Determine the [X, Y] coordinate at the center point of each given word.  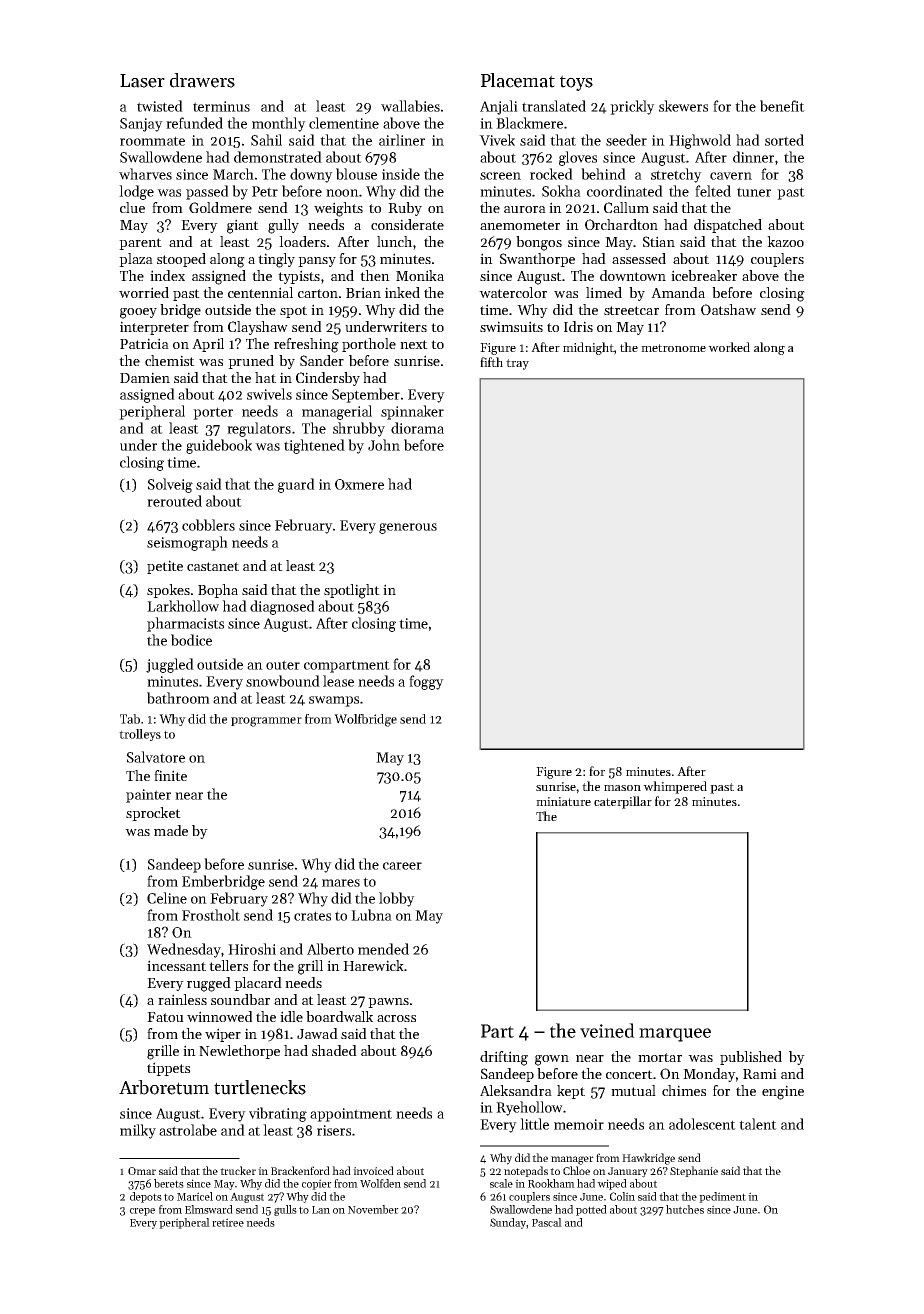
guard [296, 485]
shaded [334, 1050]
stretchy [676, 175]
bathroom [178, 698]
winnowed [220, 1016]
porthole [369, 345]
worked [729, 347]
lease [338, 681]
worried [144, 292]
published [751, 1058]
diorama [417, 428]
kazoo [785, 241]
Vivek [497, 140]
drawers [202, 80]
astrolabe [188, 1130]
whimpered [675, 787]
